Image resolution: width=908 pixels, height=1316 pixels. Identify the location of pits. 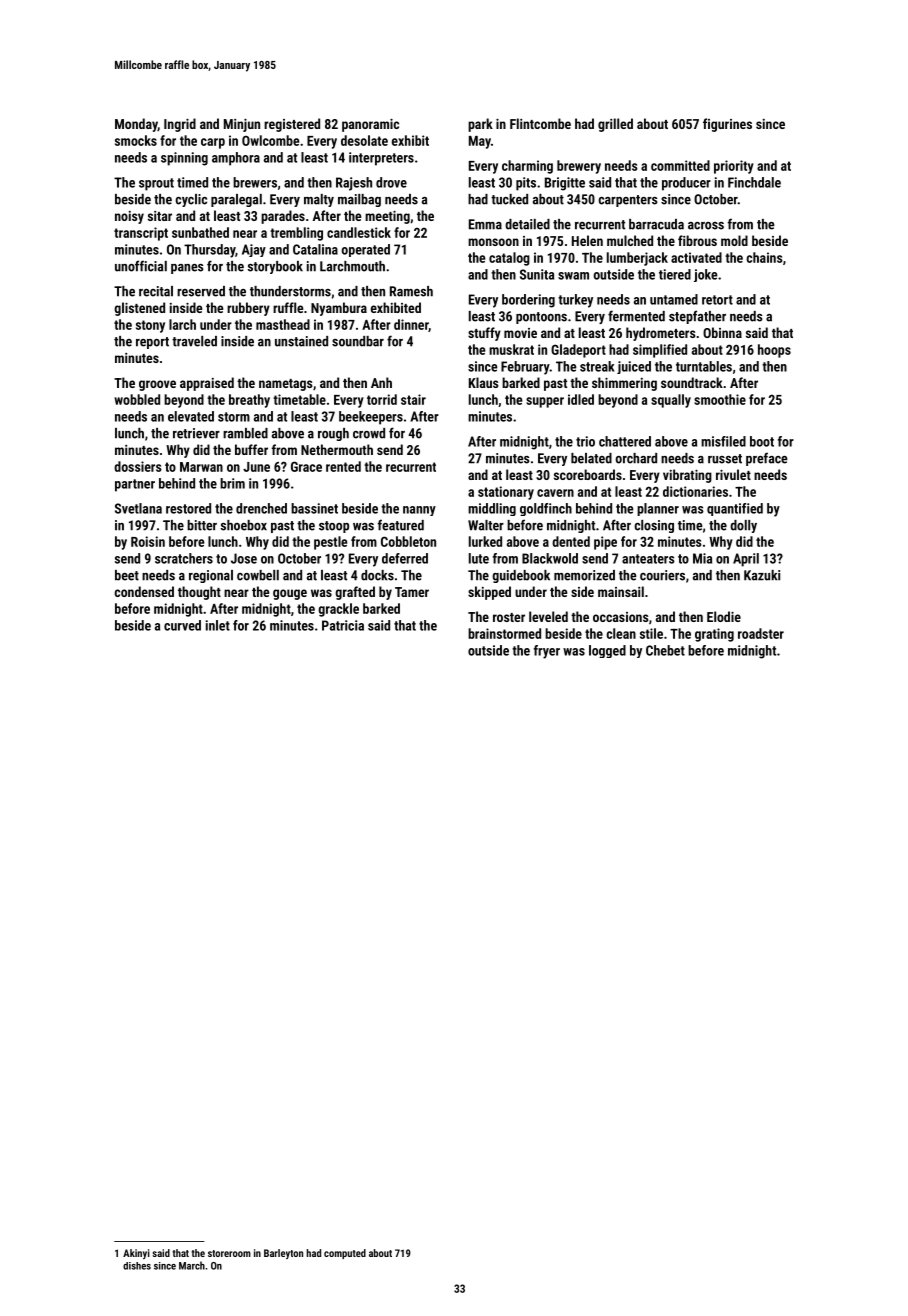
(526, 184).
